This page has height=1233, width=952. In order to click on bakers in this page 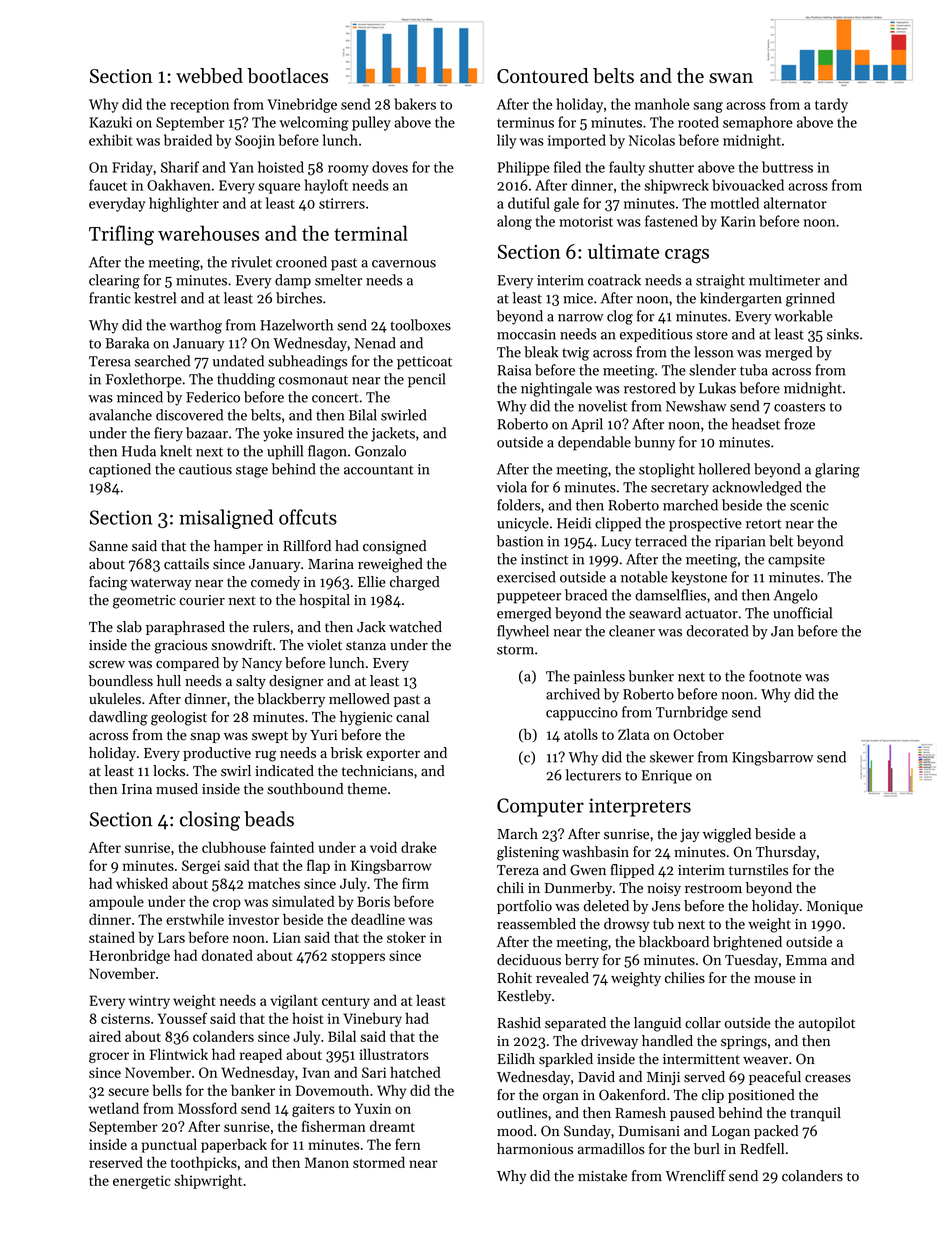, I will do `click(415, 104)`.
